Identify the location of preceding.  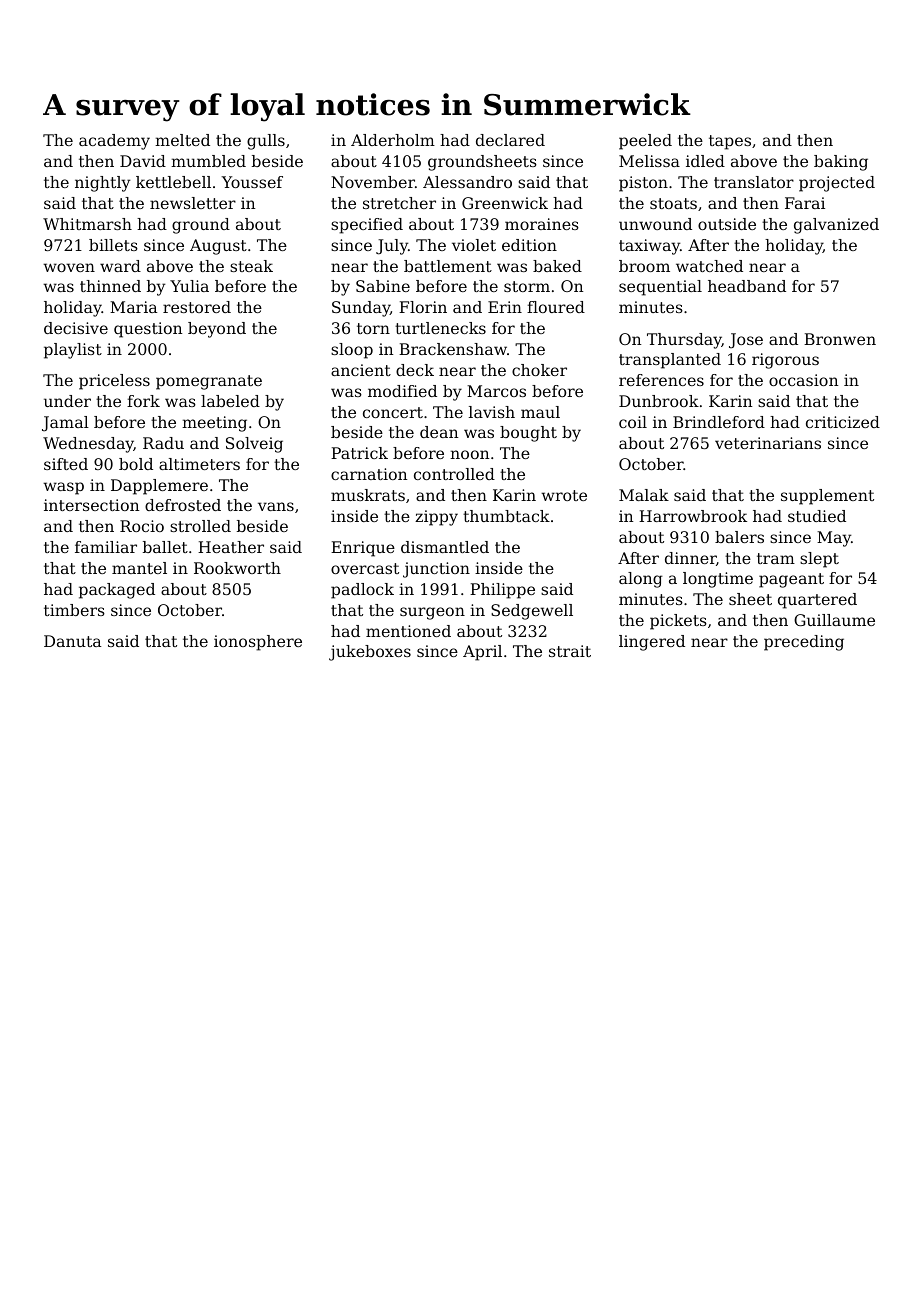
(804, 643).
